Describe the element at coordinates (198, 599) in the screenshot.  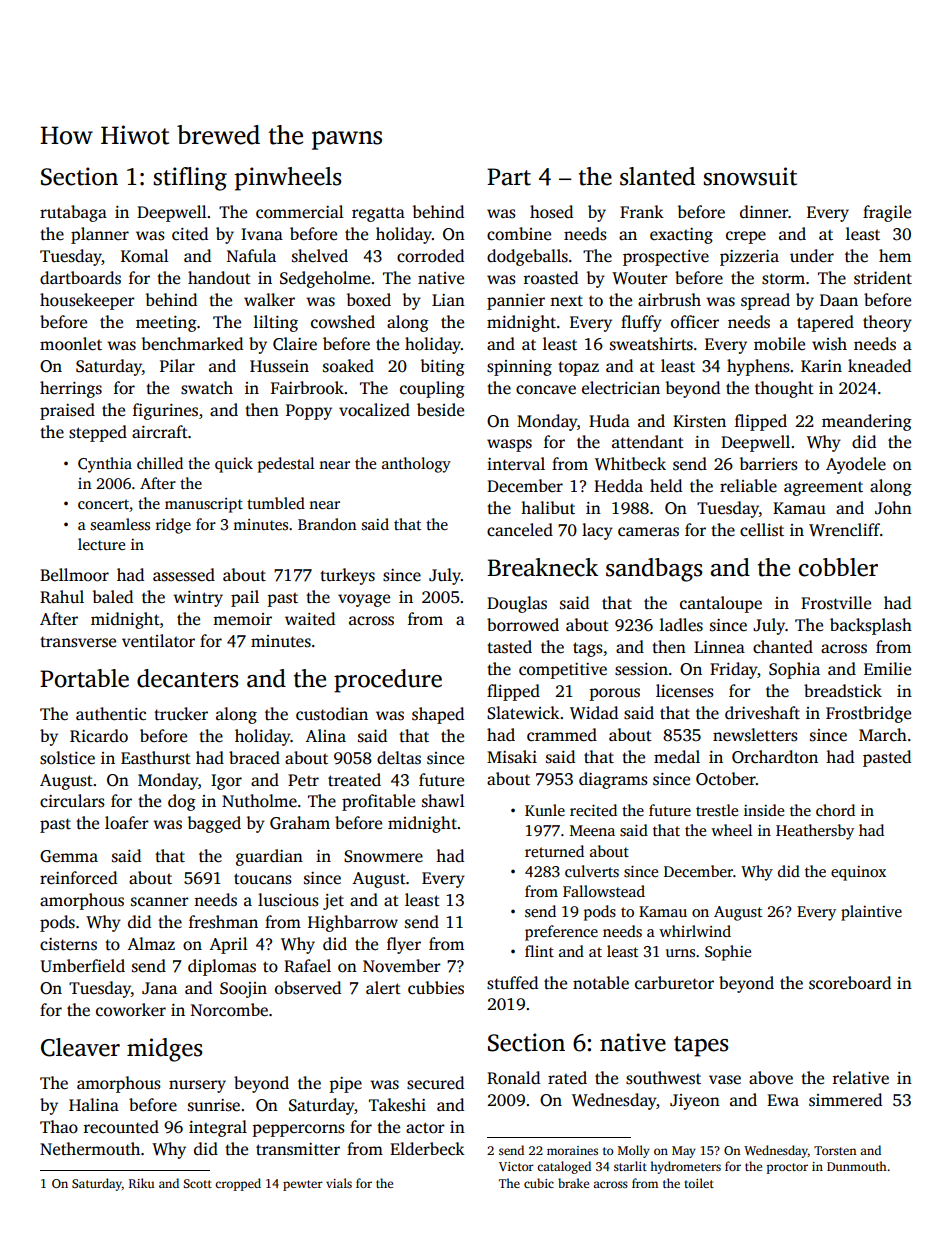
I see `wintry` at that location.
